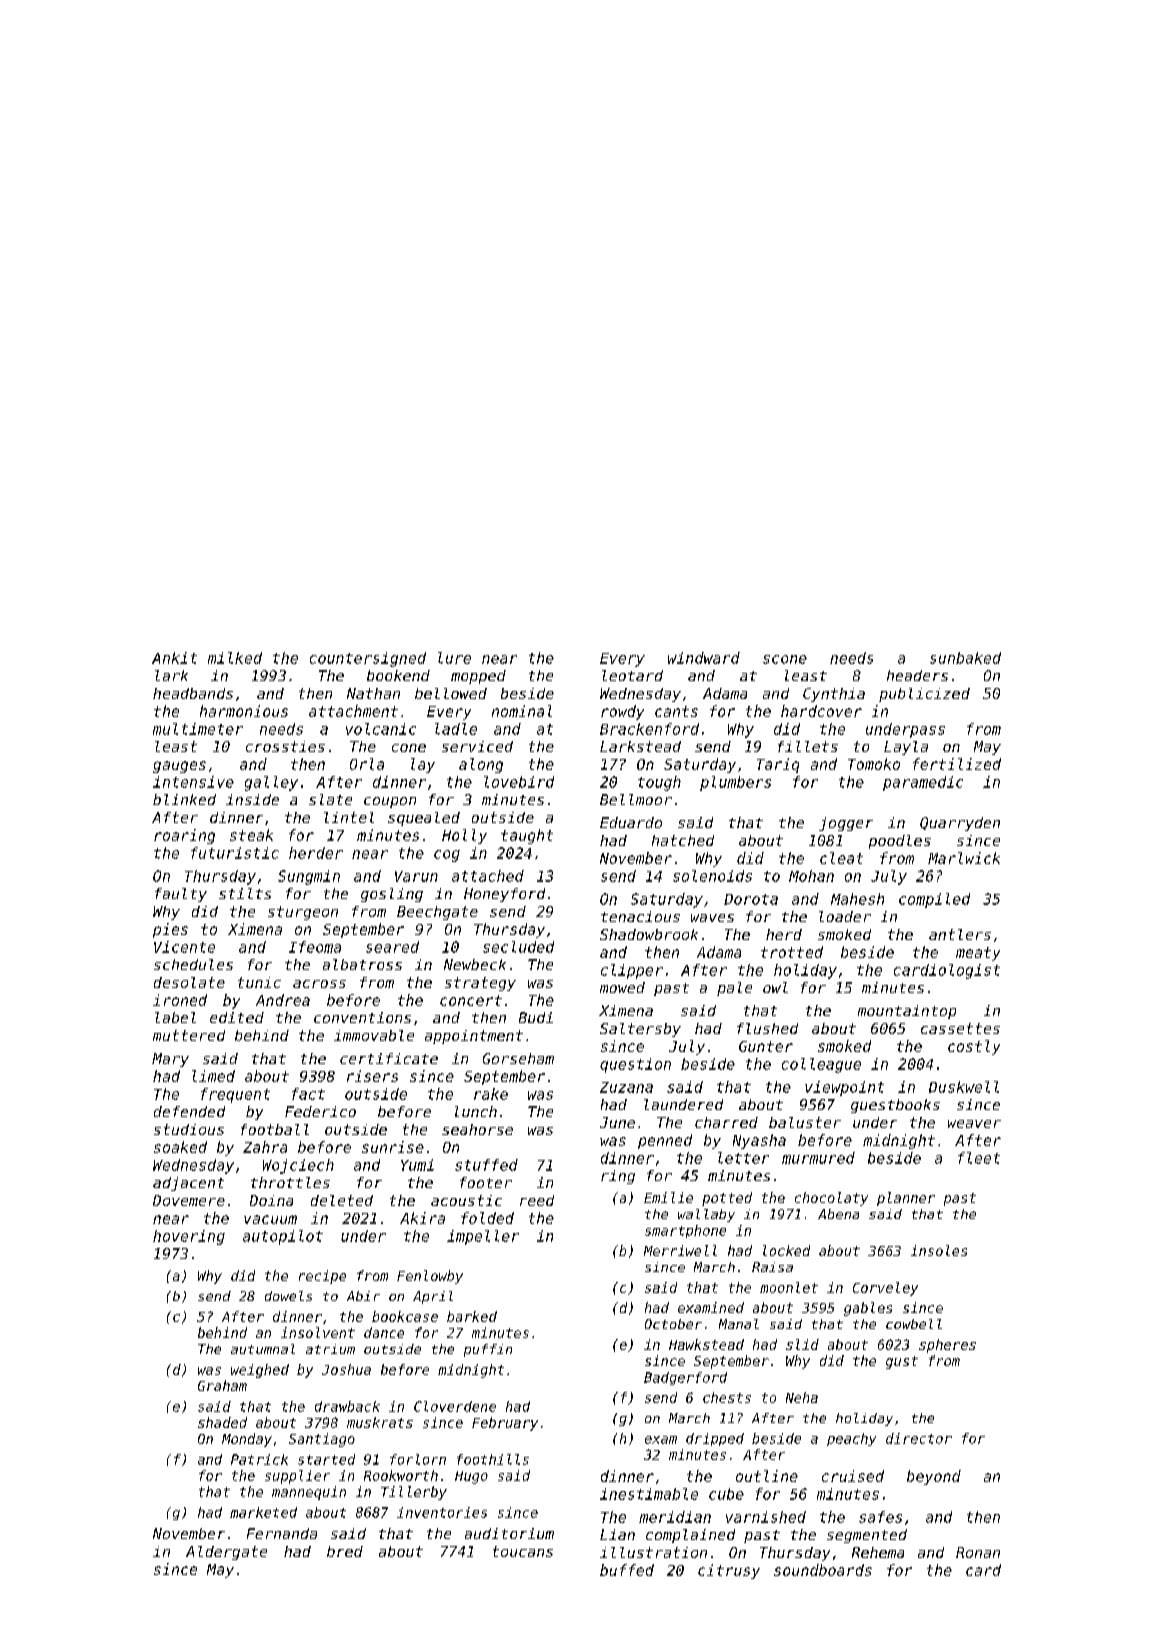 The image size is (1154, 1632). I want to click on penned, so click(665, 1141).
